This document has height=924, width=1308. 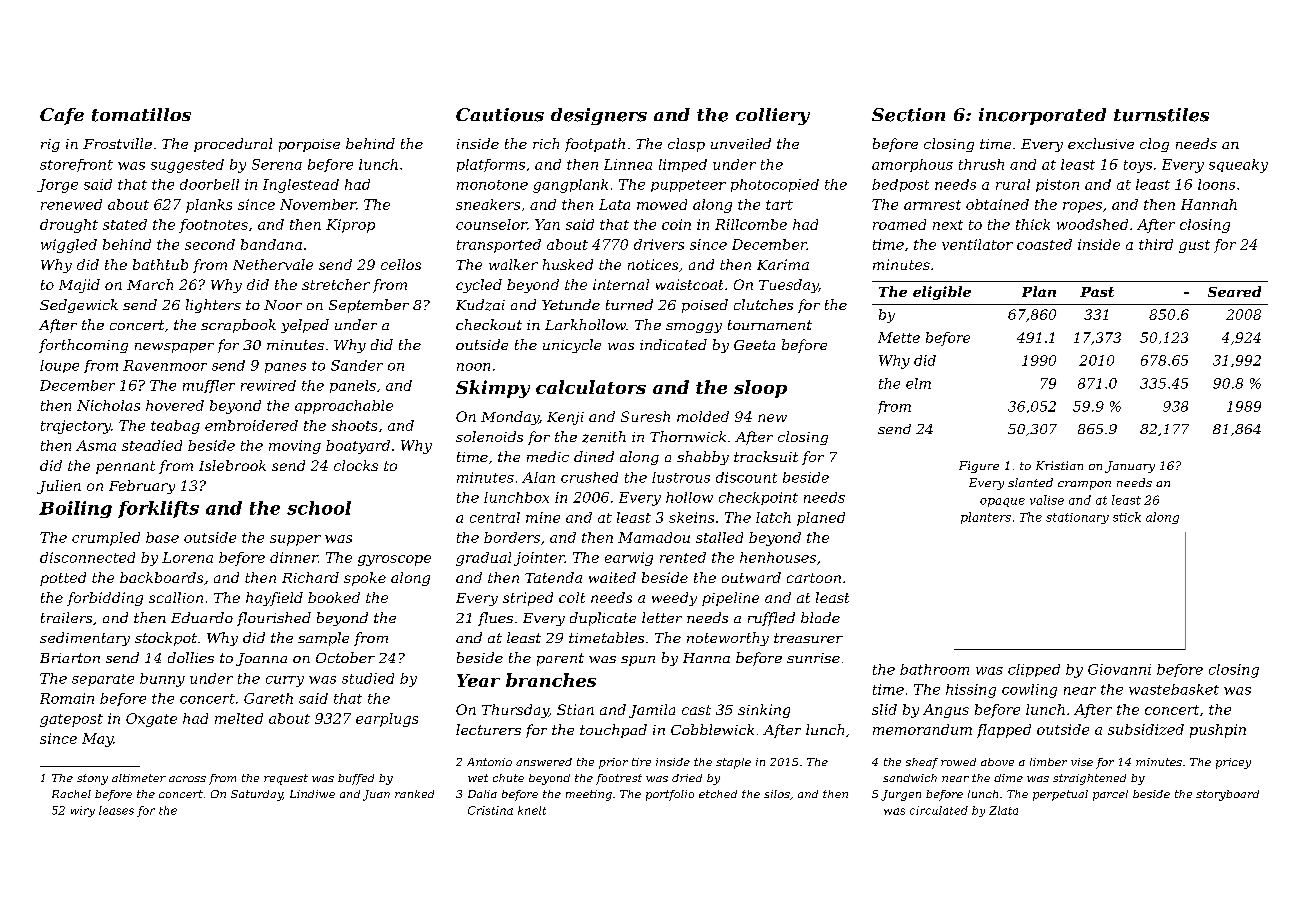 What do you see at coordinates (489, 324) in the document?
I see `checkout` at bounding box center [489, 324].
